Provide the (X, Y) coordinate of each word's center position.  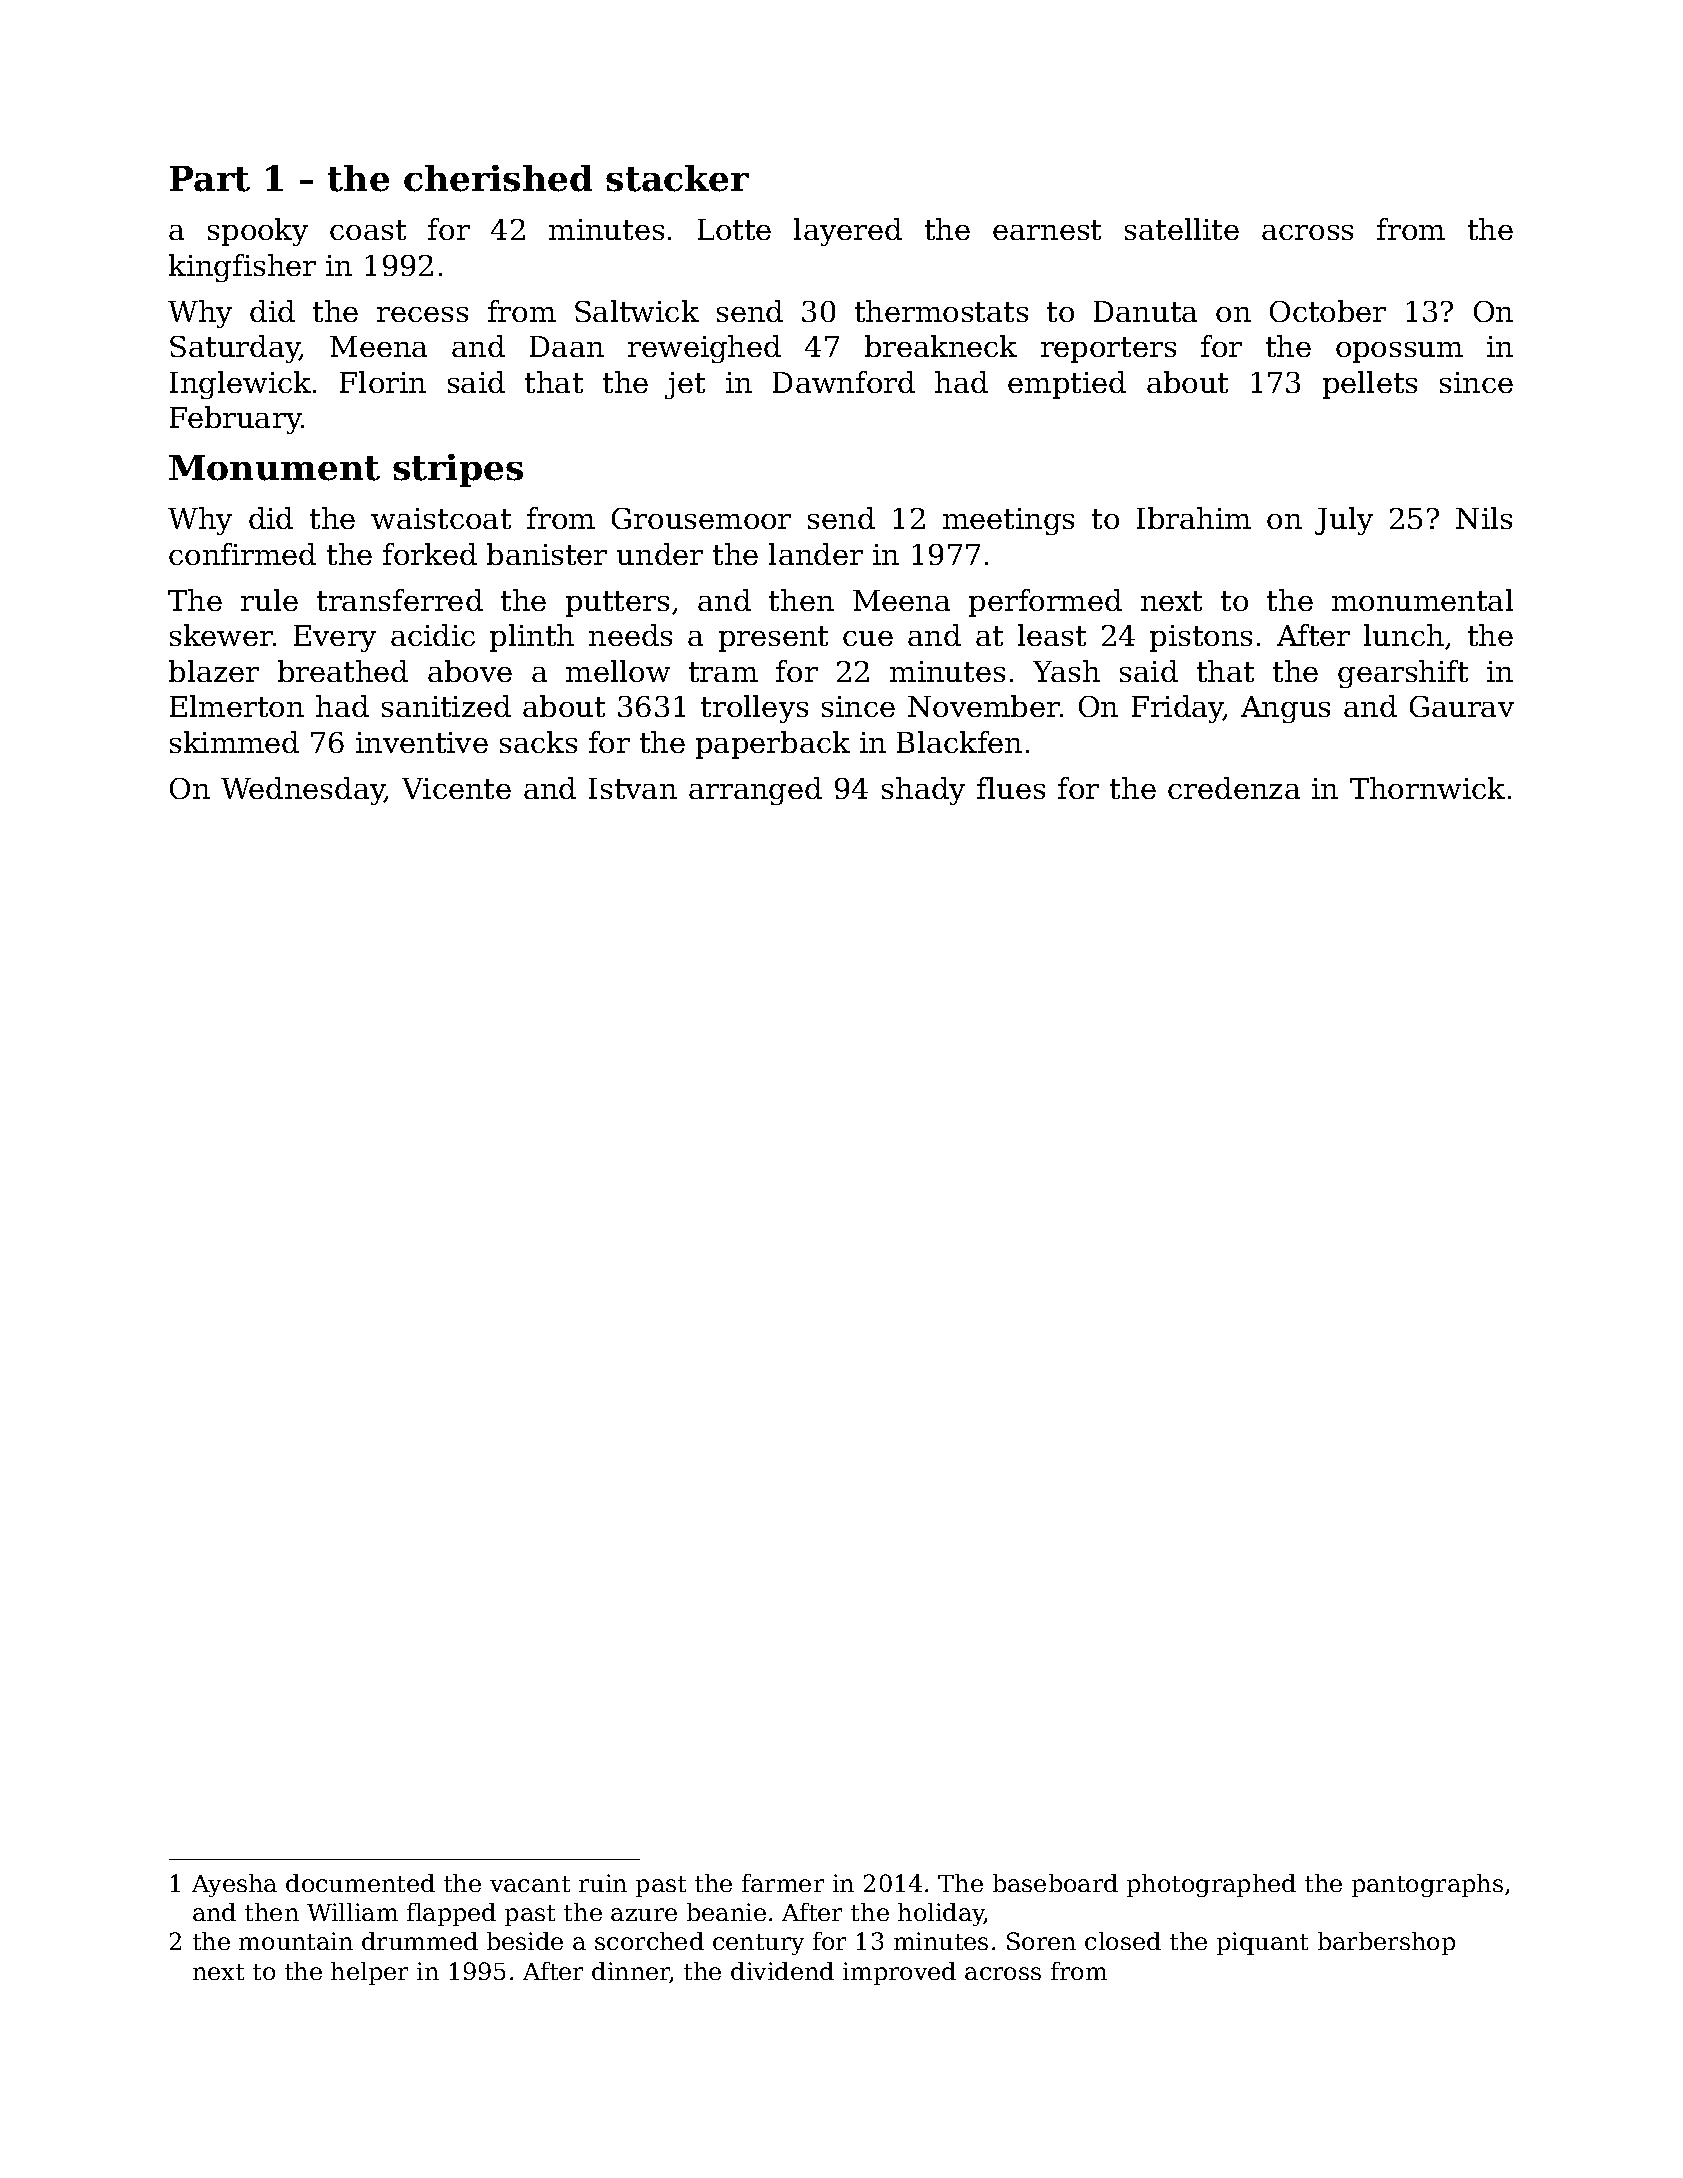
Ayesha (234, 1885)
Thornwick (1427, 788)
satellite (1182, 229)
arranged (755, 791)
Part (210, 179)
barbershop (1386, 1943)
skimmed (234, 742)
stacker (677, 178)
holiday (941, 1914)
